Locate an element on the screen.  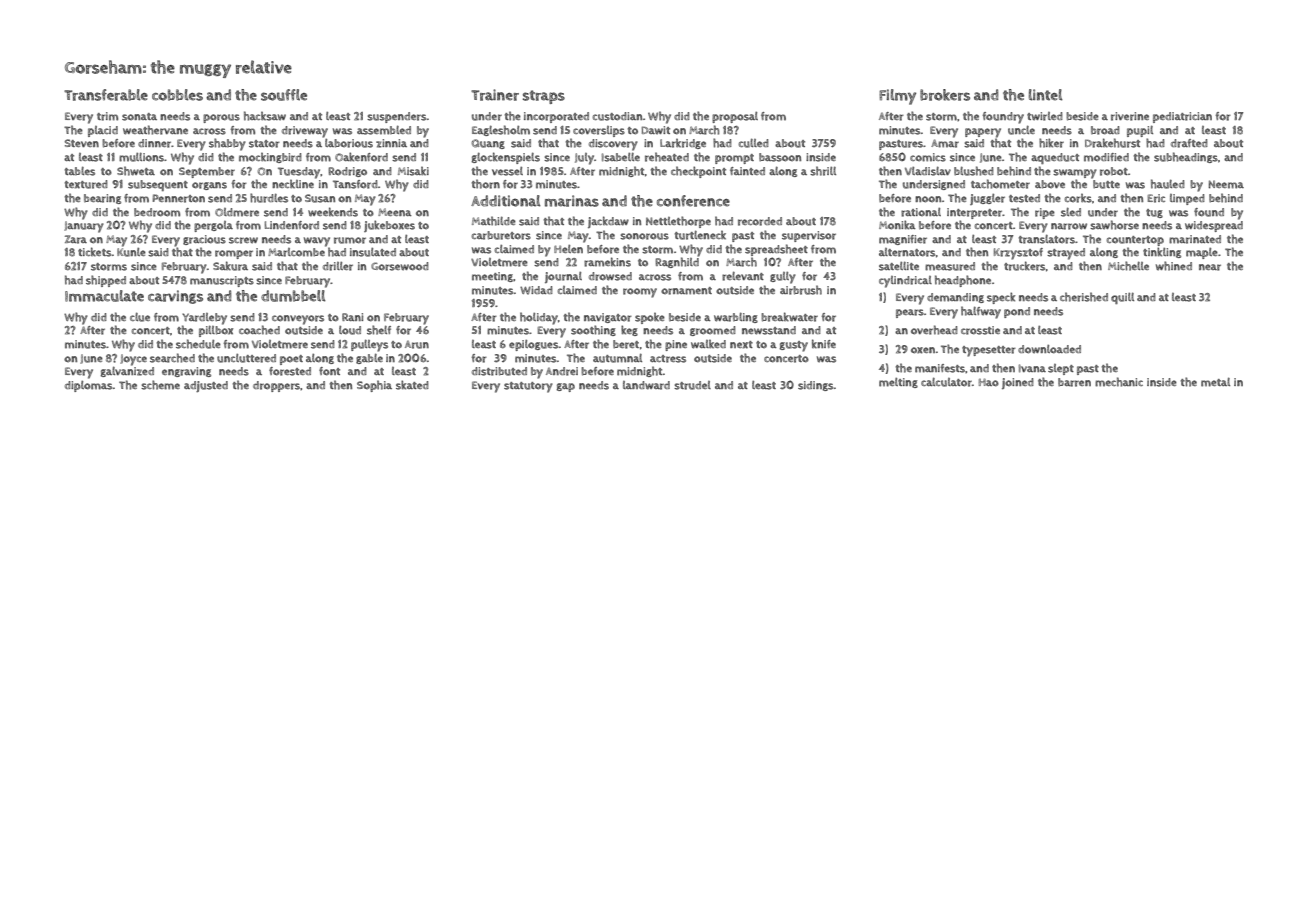
diplomas is located at coordinates (89, 386).
